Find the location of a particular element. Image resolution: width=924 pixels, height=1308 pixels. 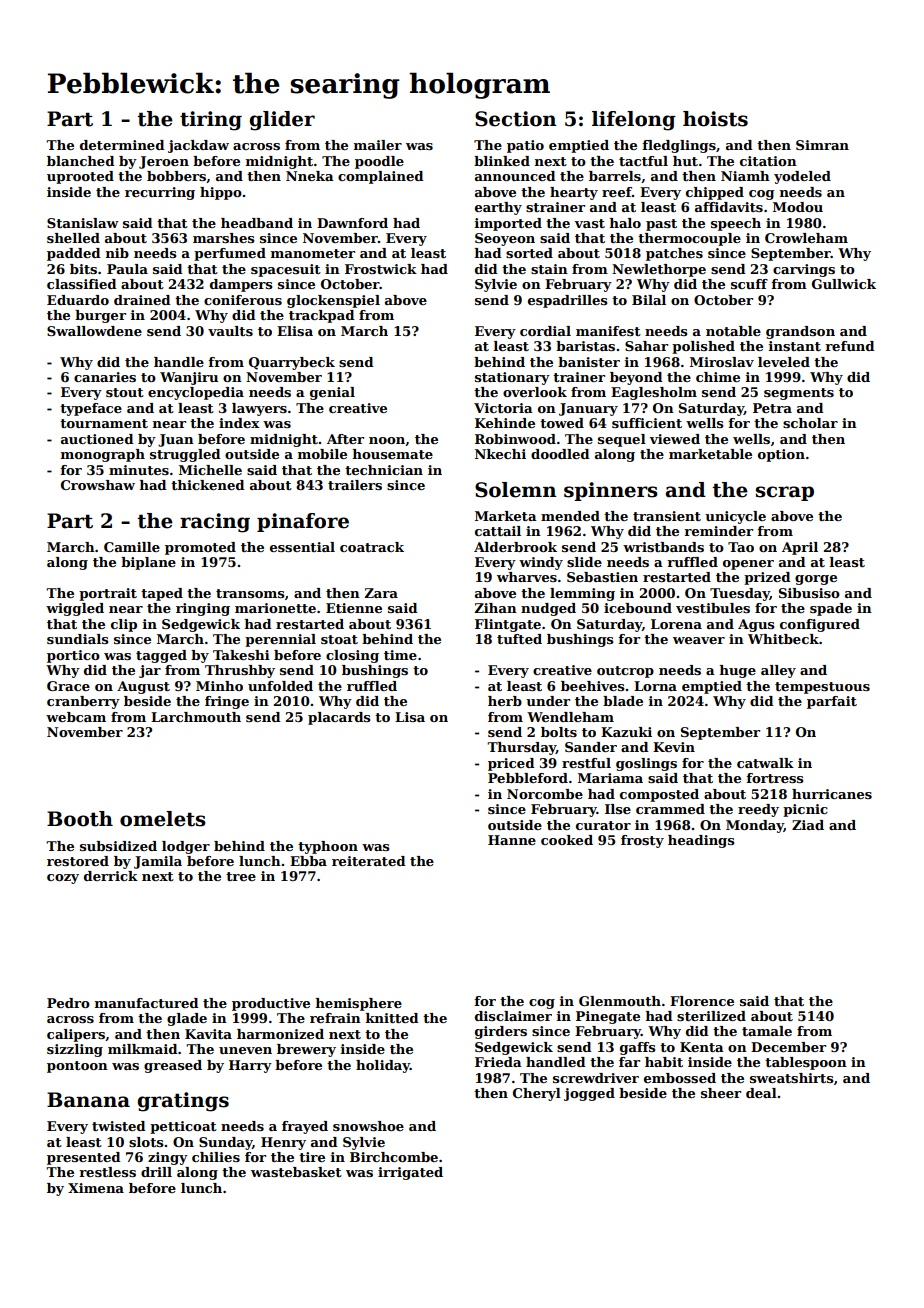

Section is located at coordinates (516, 119).
